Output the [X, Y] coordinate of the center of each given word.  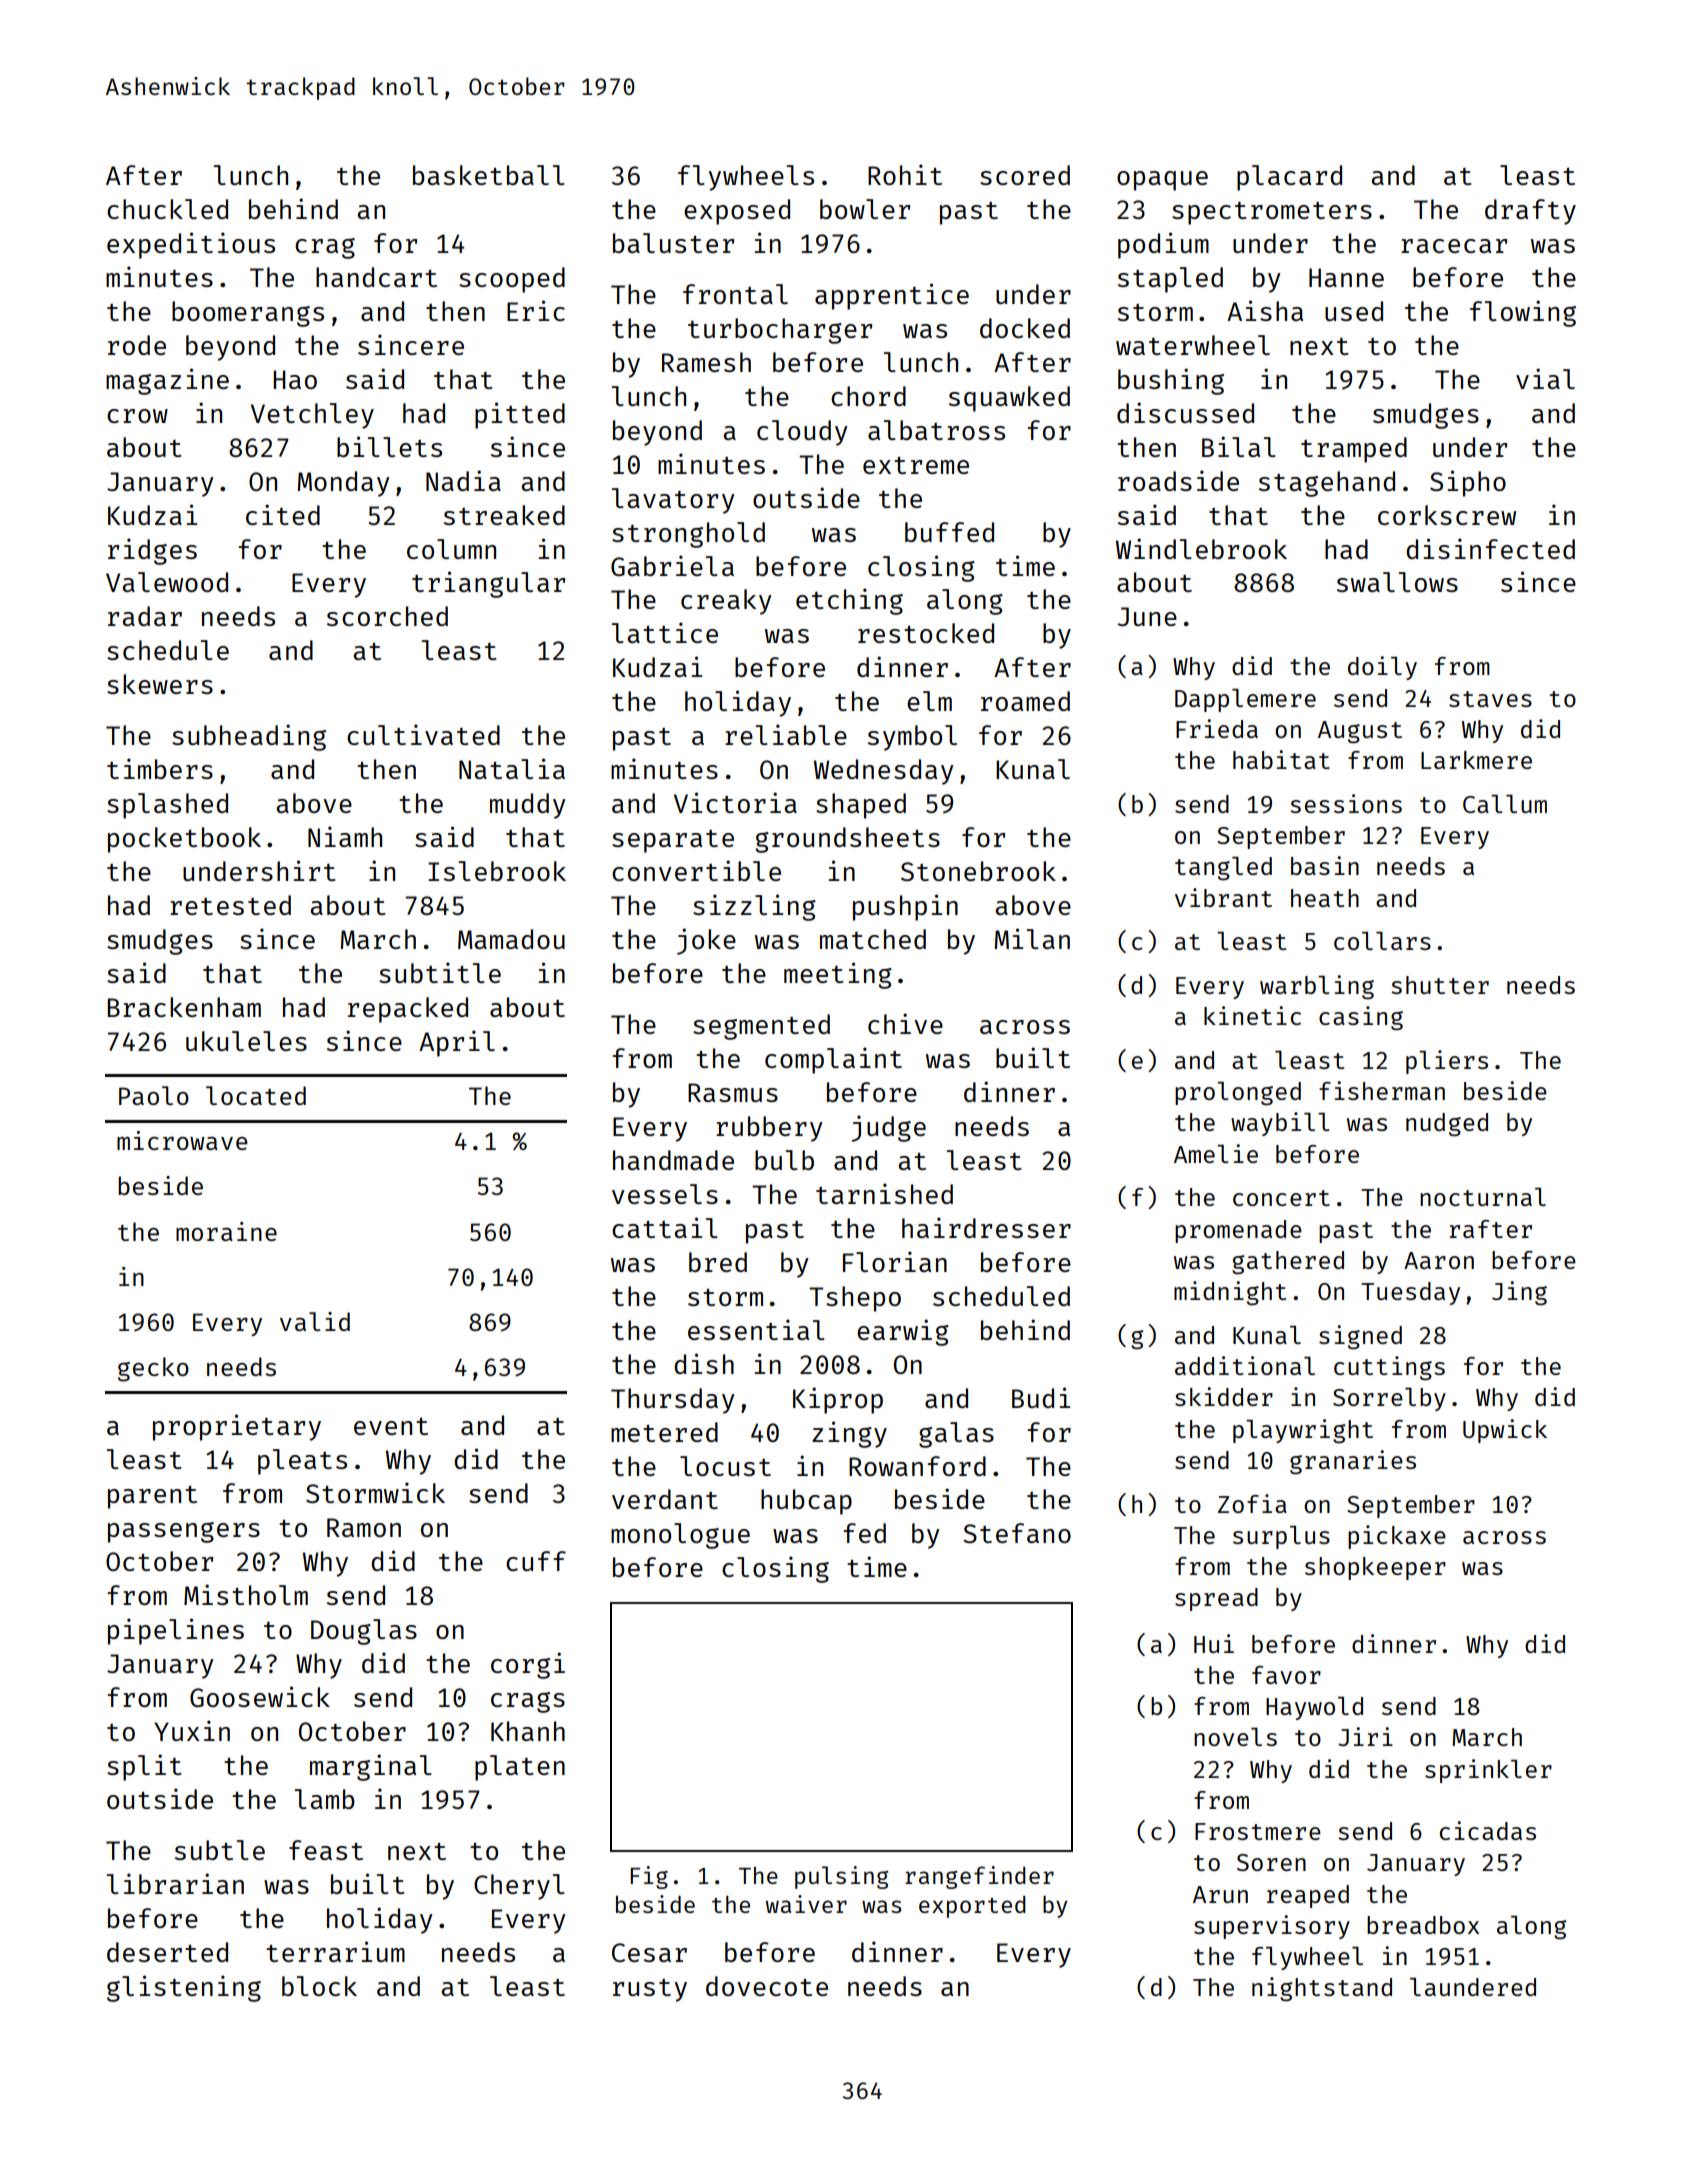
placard [1289, 178]
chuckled [167, 209]
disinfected [1490, 548]
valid [315, 1321]
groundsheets [847, 840]
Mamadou [511, 939]
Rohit [905, 174]
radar [145, 616]
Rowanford [917, 1466]
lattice [665, 632]
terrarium [335, 1951]
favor [1286, 1675]
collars [1382, 941]
